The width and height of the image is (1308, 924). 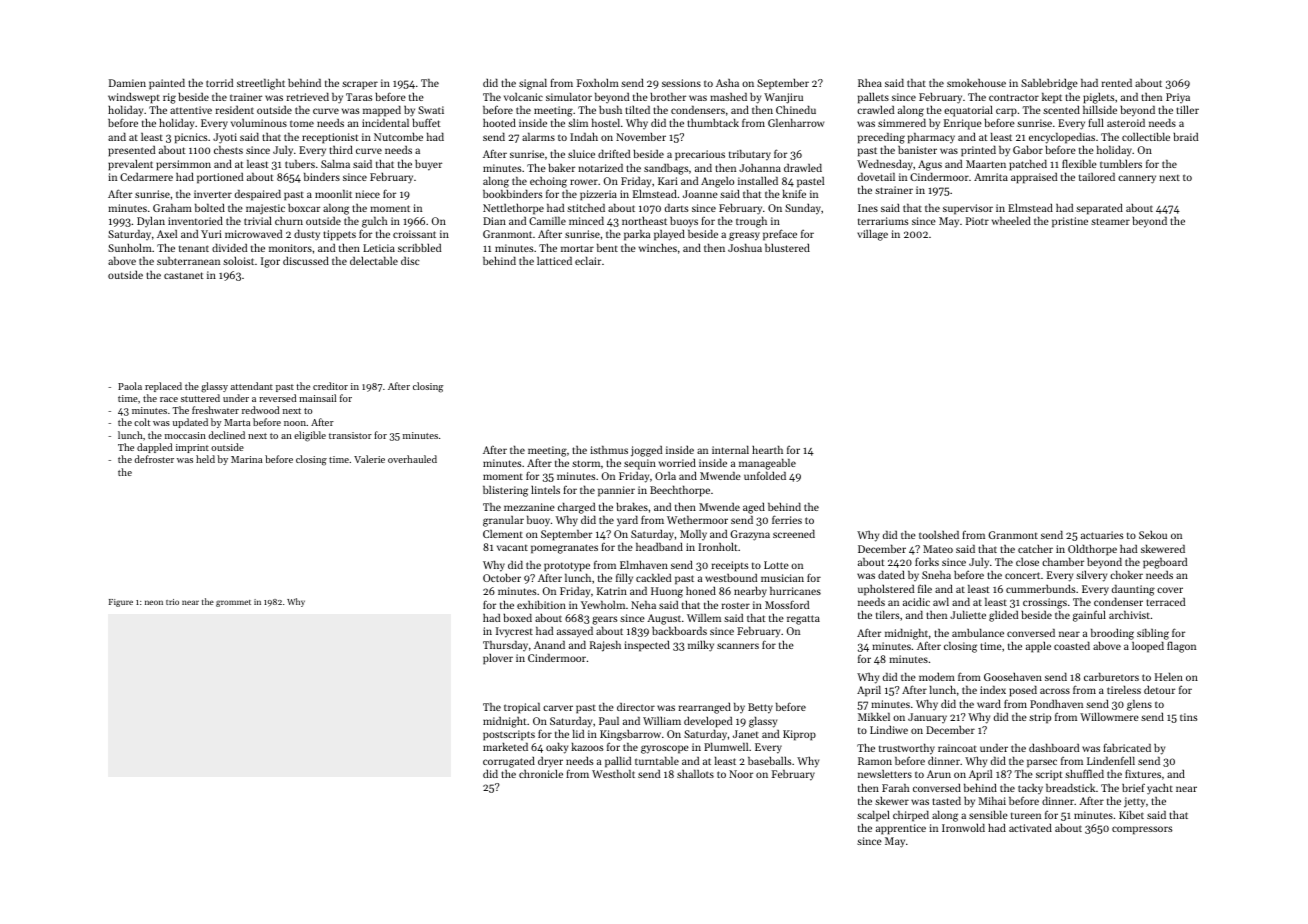 I want to click on January, so click(x=927, y=718).
